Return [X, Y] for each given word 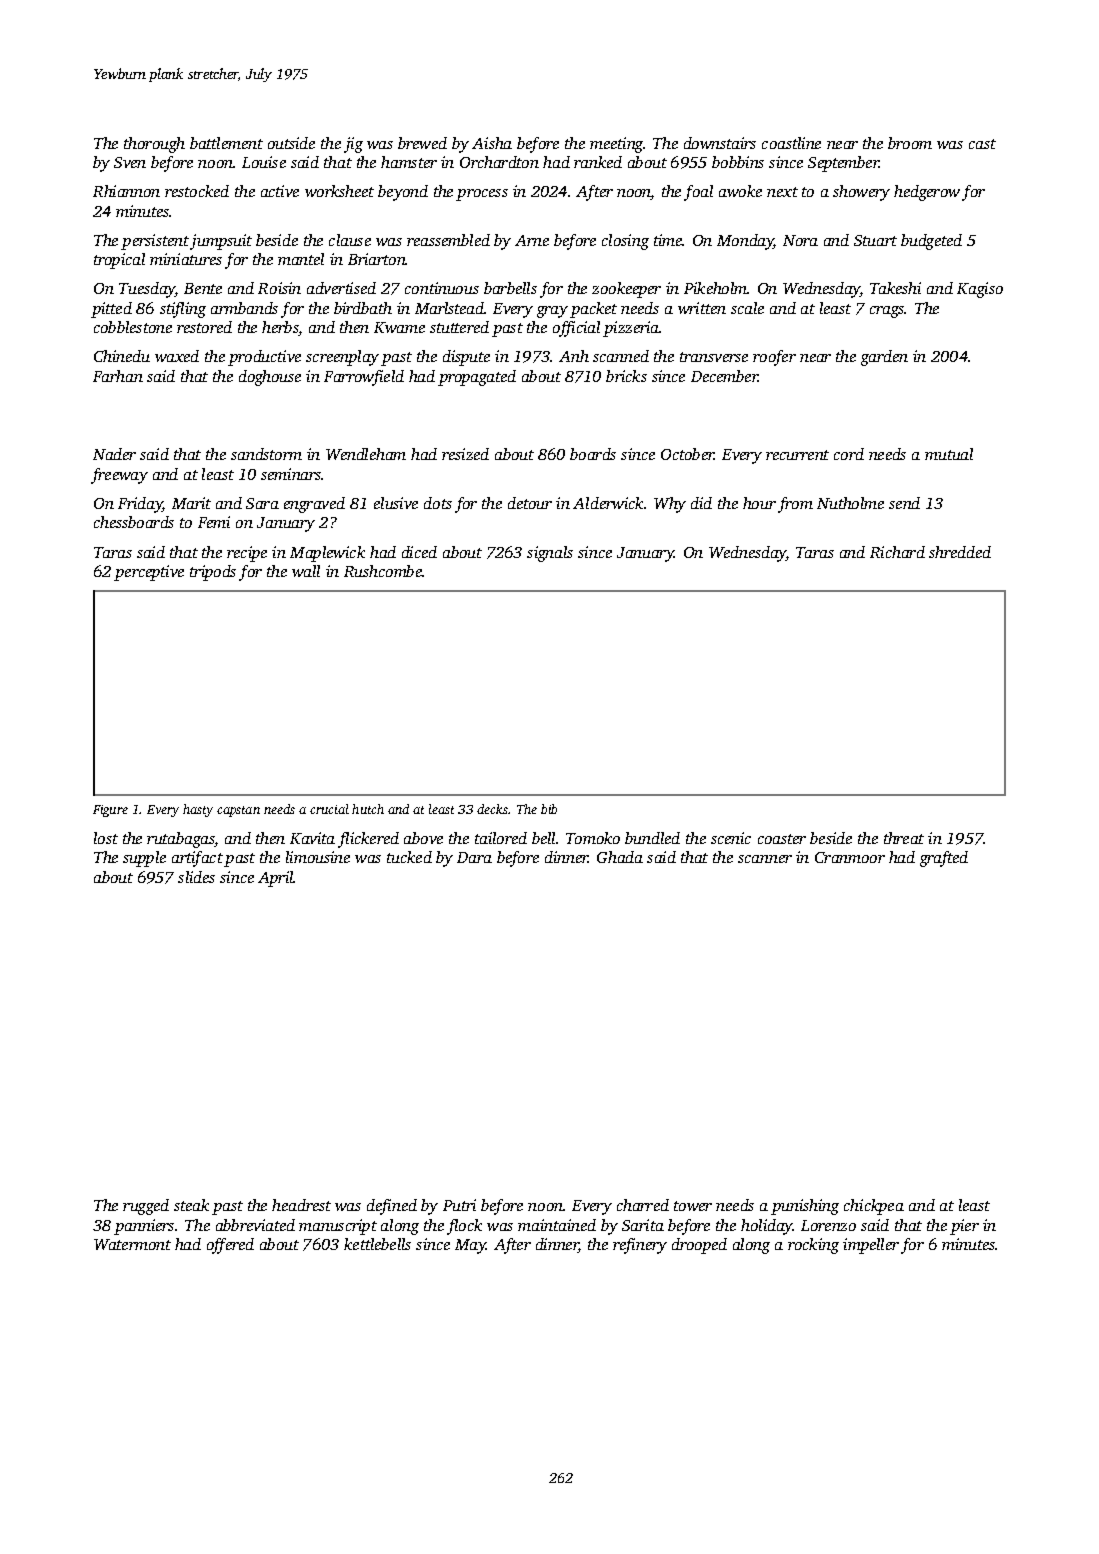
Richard [897, 552]
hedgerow [927, 193]
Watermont [132, 1244]
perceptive [149, 573]
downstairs [720, 143]
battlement [226, 143]
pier [964, 1227]
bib [549, 809]
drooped [699, 1246]
